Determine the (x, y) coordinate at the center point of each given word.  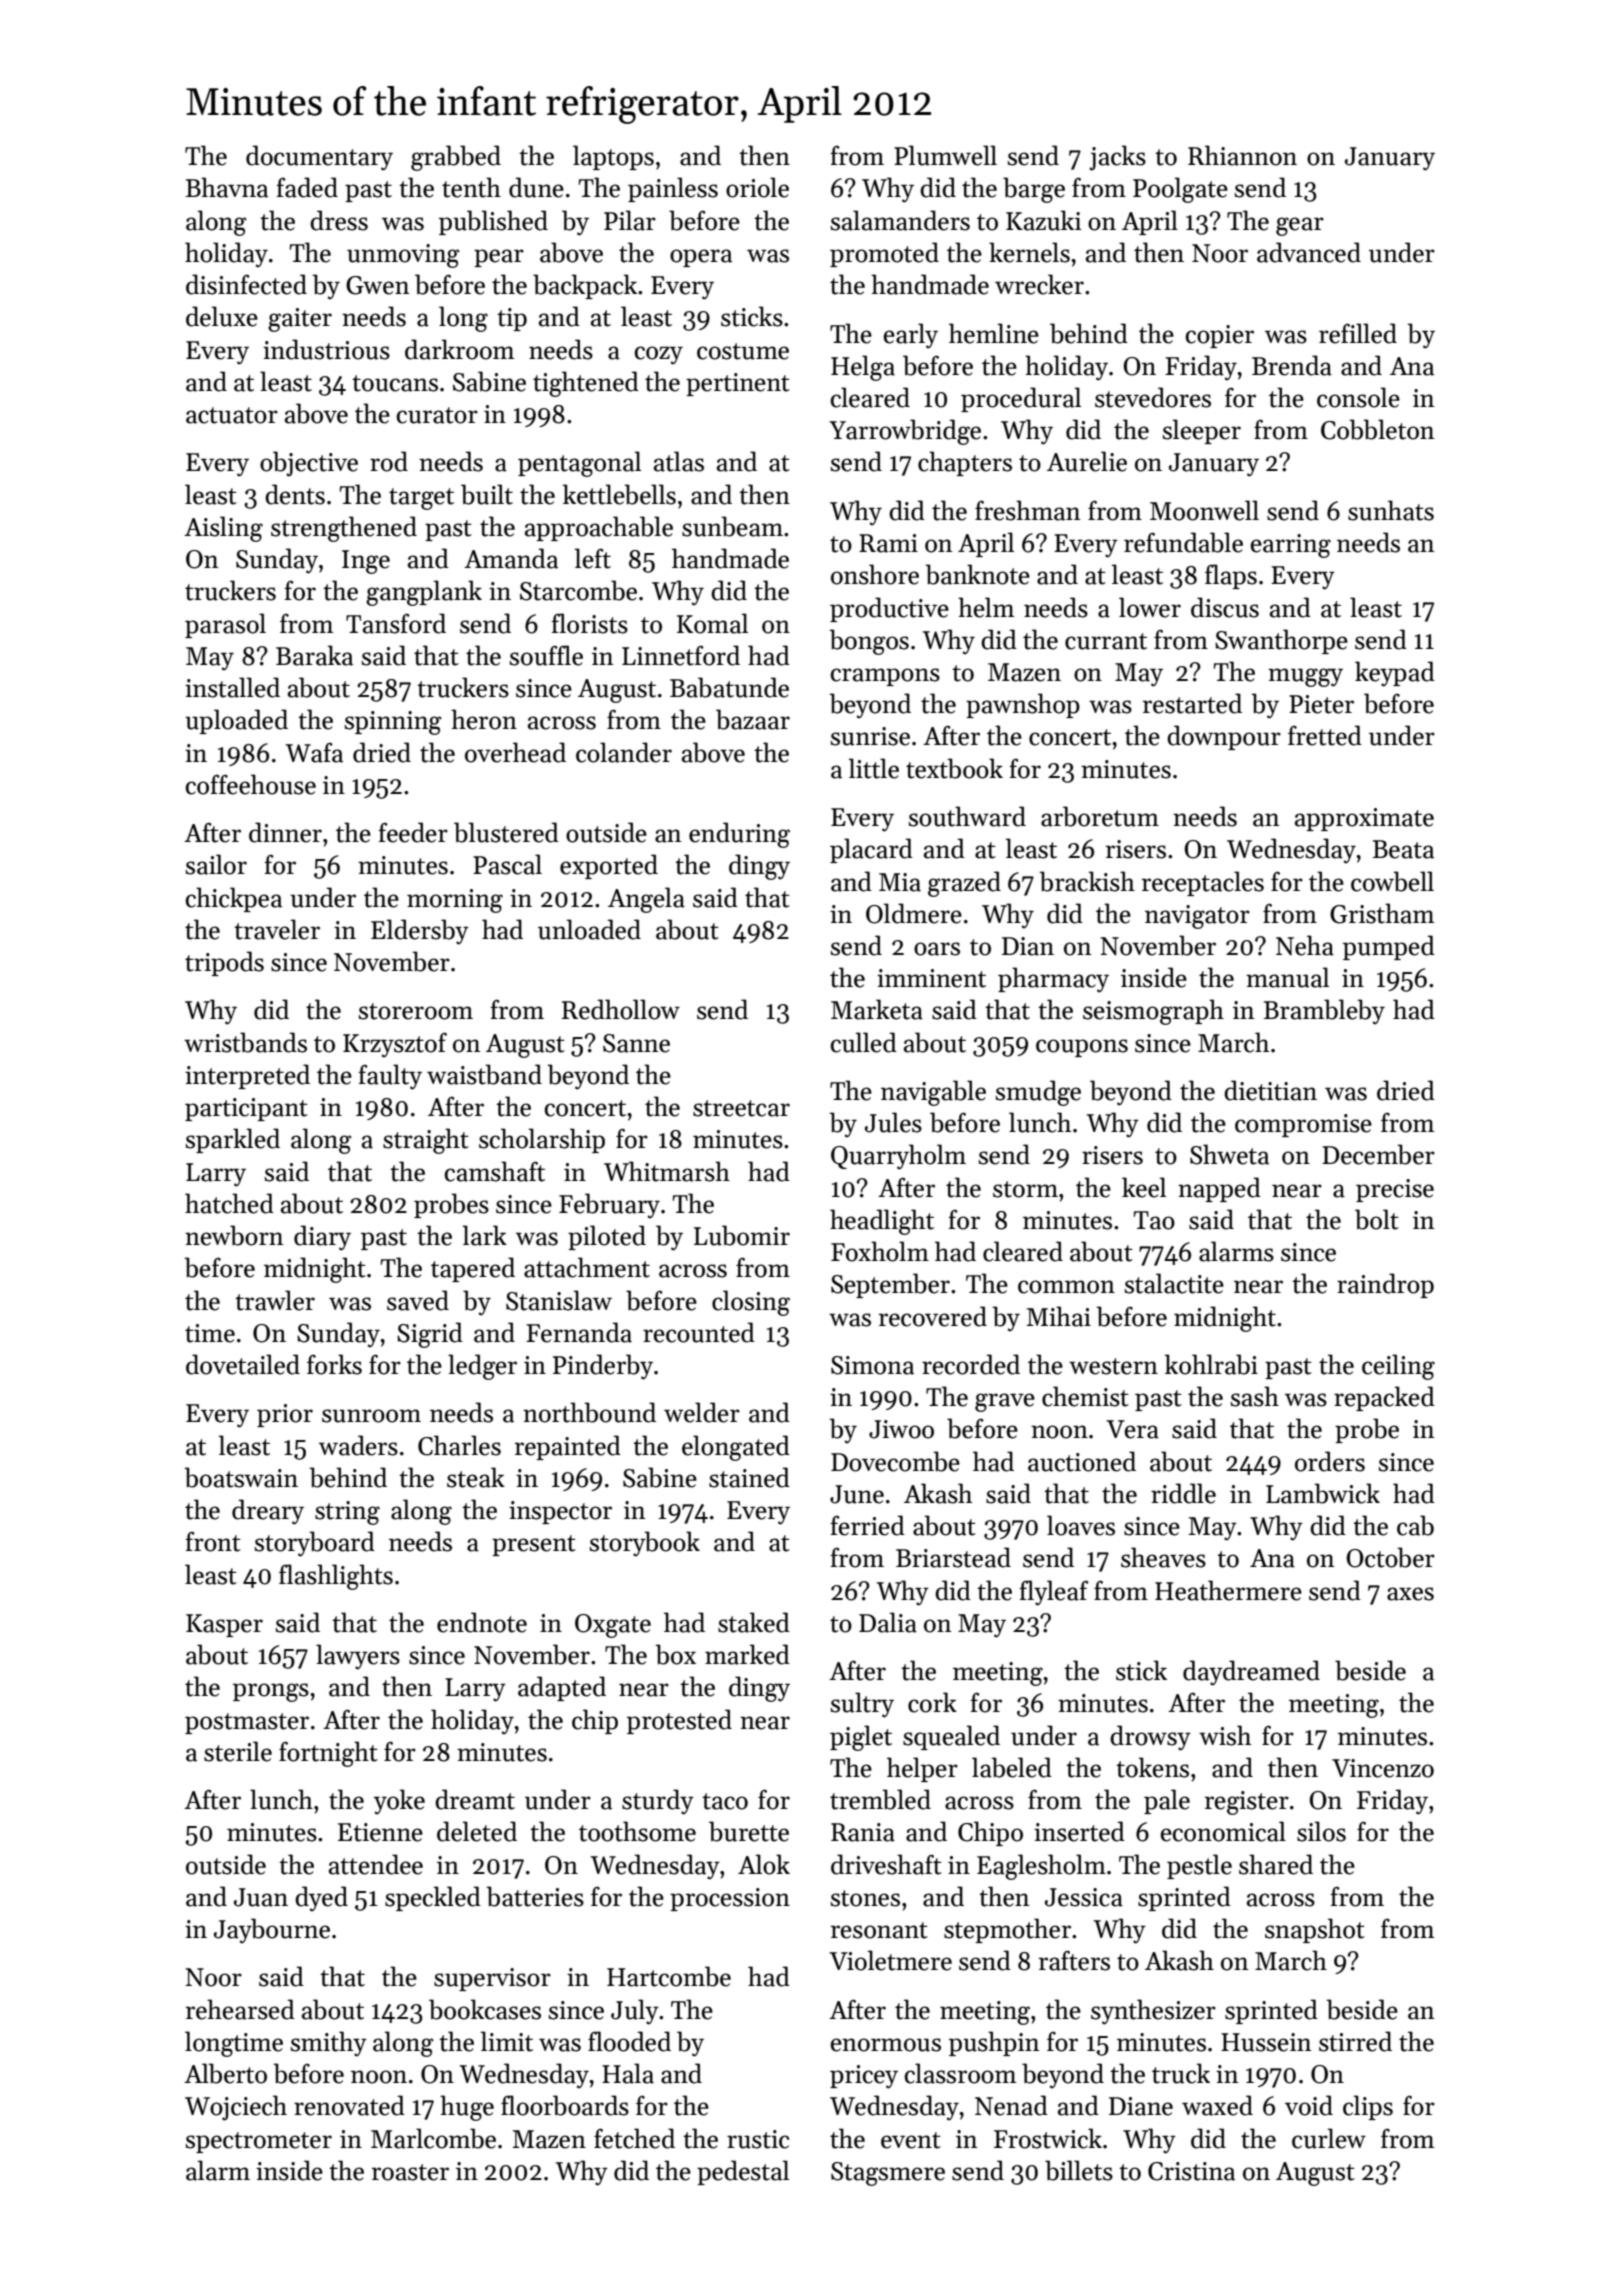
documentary (319, 158)
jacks (1117, 158)
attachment (587, 1267)
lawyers (358, 1657)
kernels (1029, 252)
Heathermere (1228, 1590)
